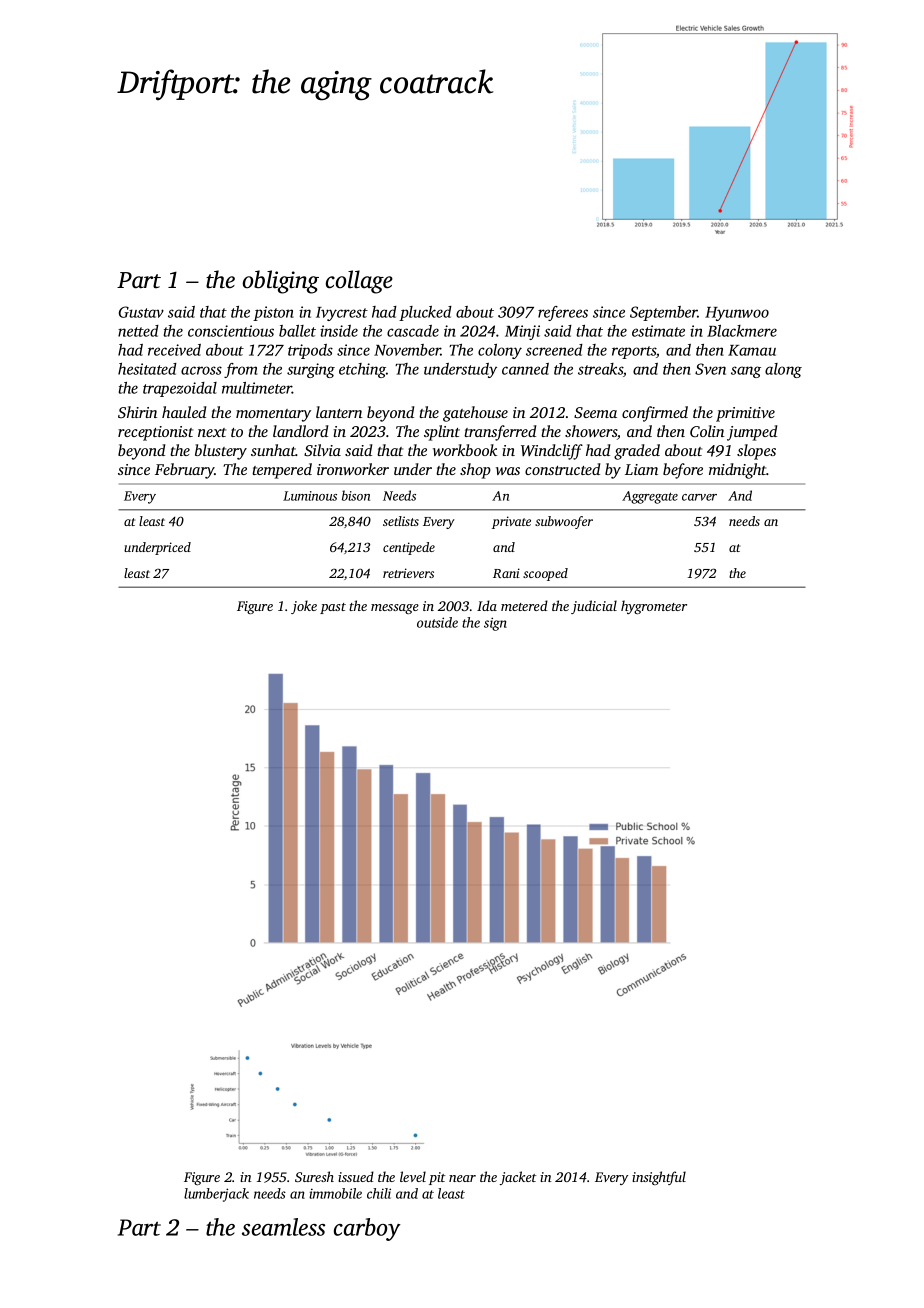 Image resolution: width=924 pixels, height=1308 pixels. Describe the element at coordinates (654, 607) in the screenshot. I see `hygrometer` at that location.
